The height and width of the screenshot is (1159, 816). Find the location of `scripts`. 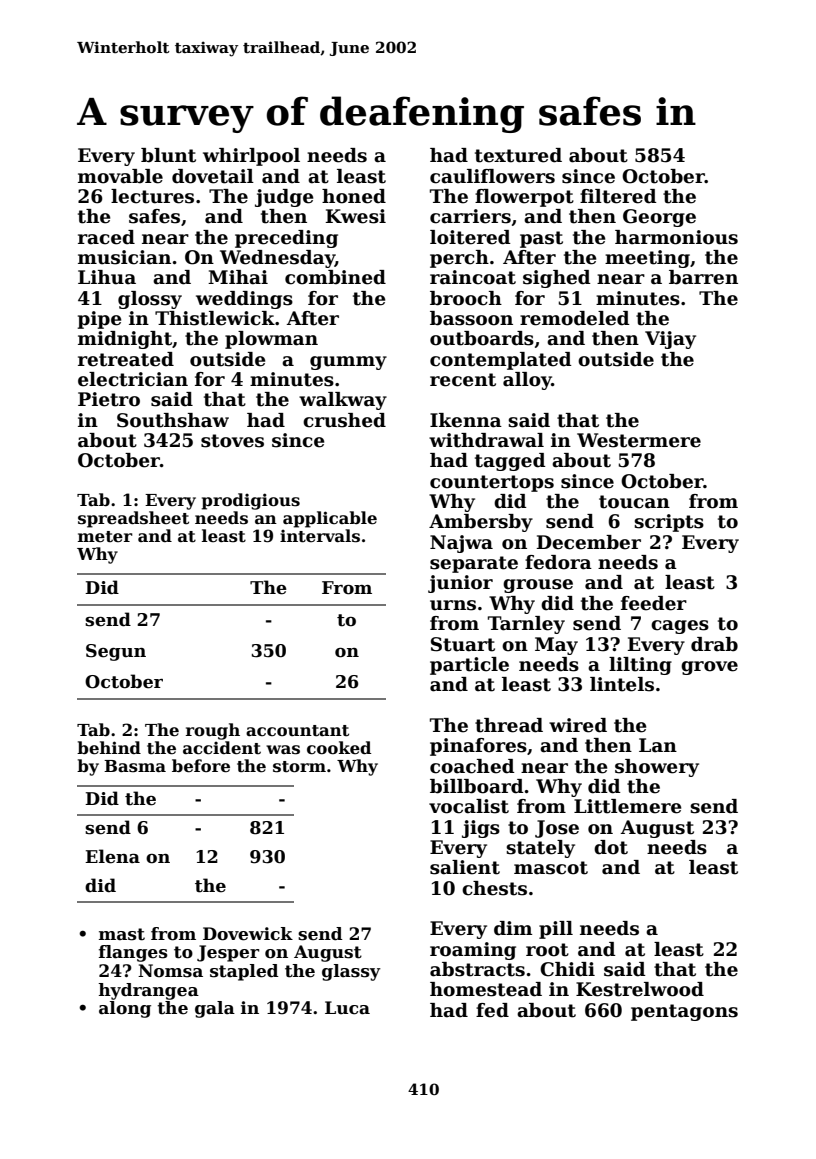

scripts is located at coordinates (669, 523).
